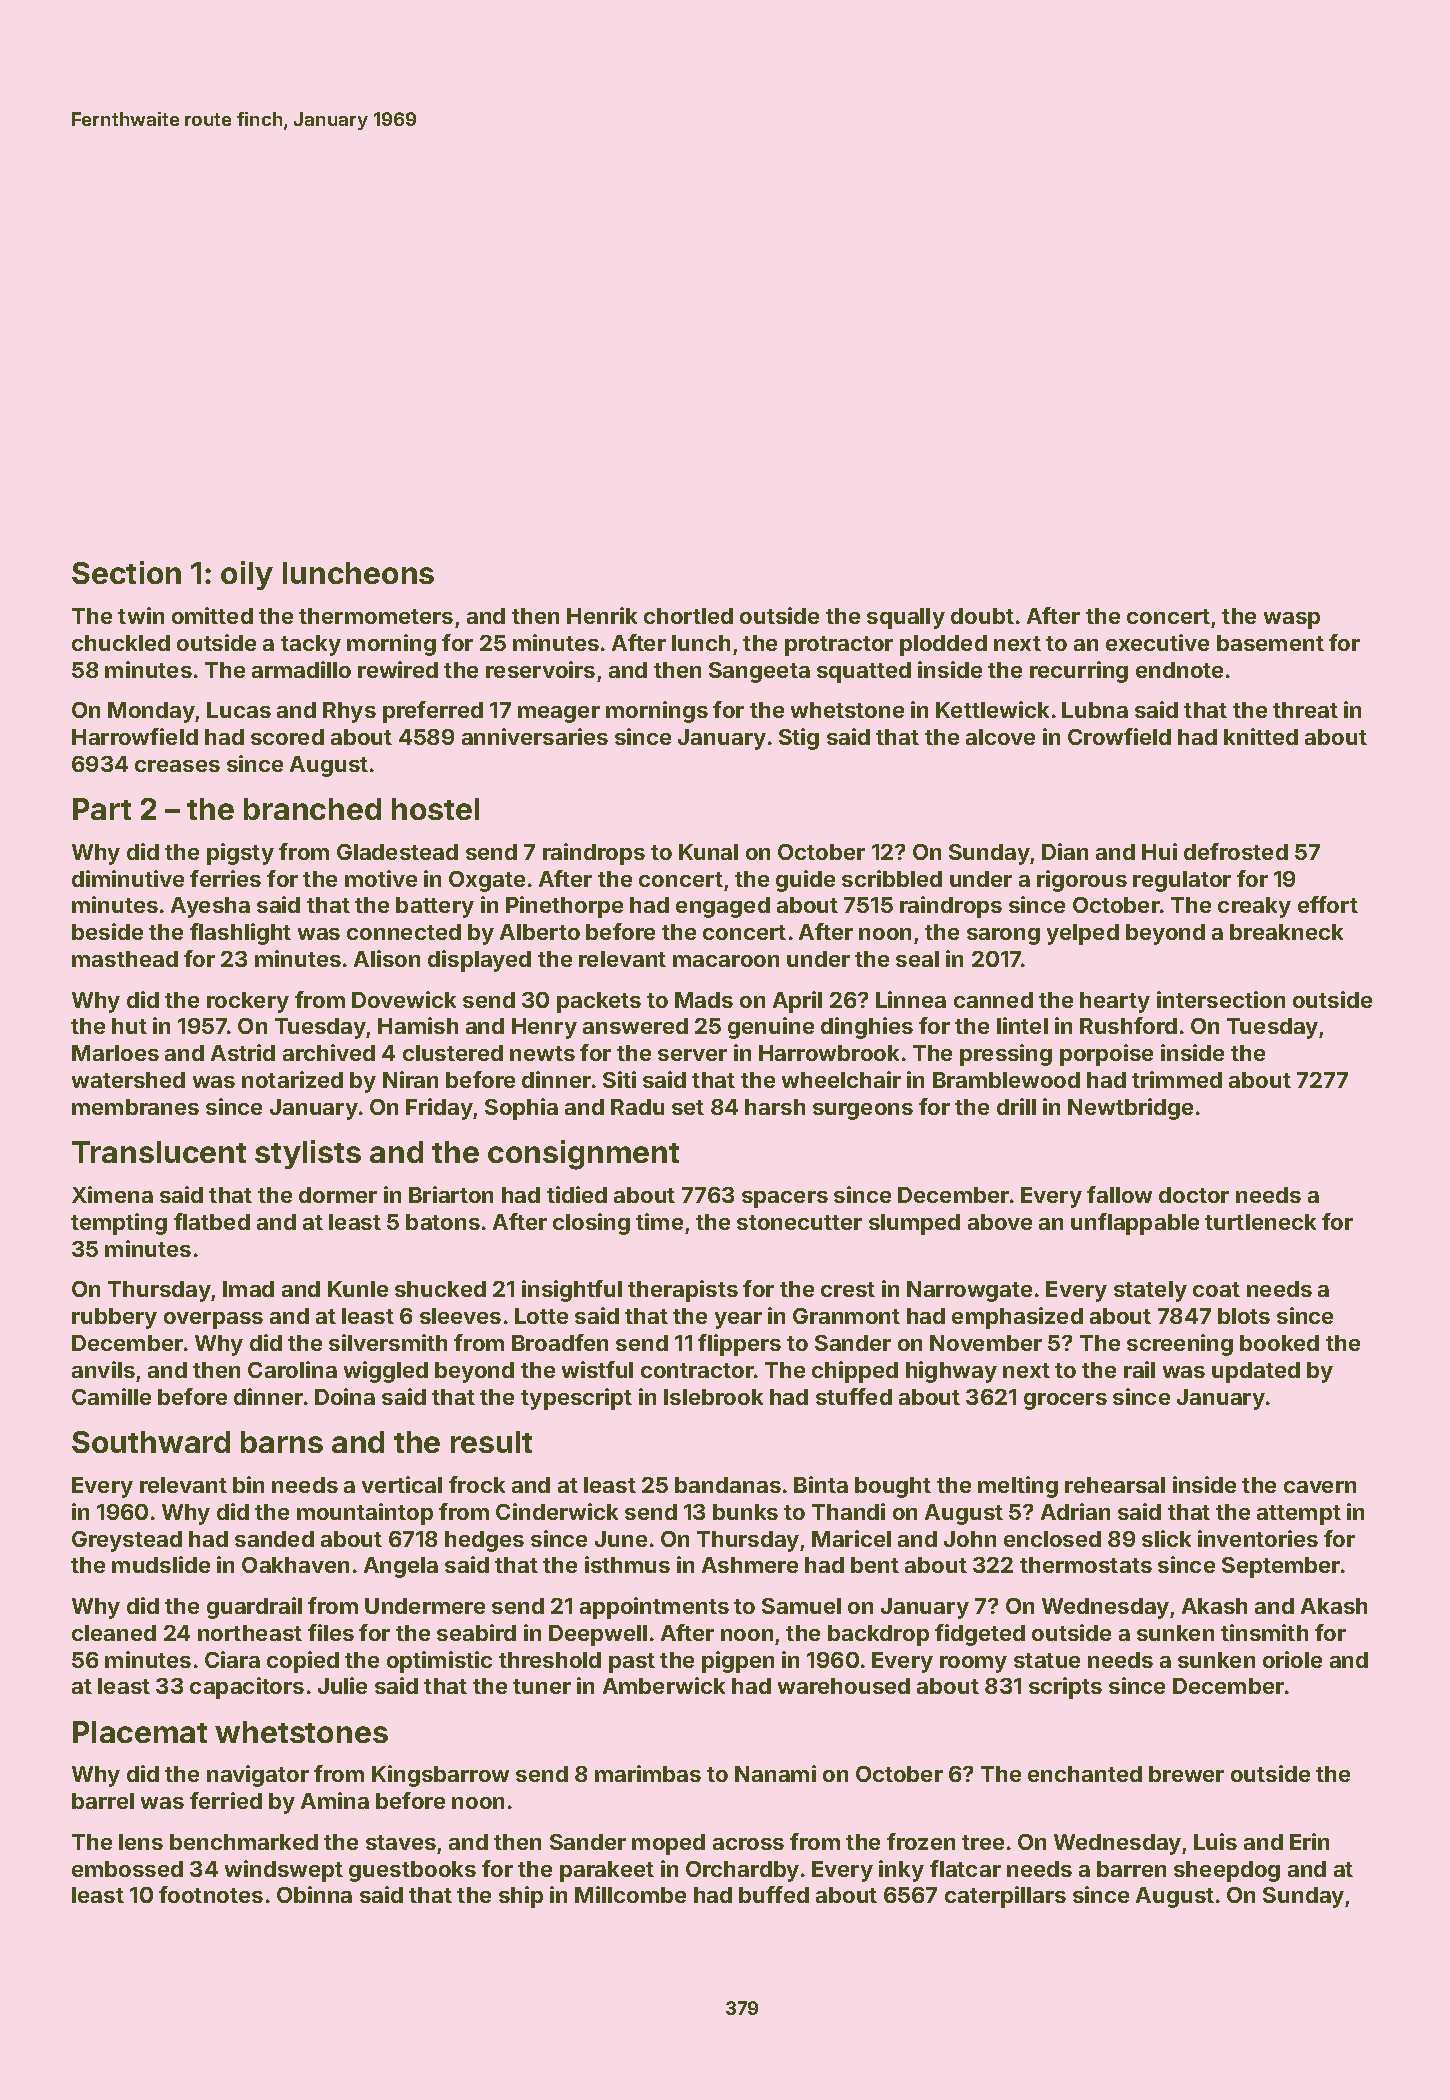 This screenshot has height=2100, width=1450. I want to click on Camille, so click(111, 1396).
